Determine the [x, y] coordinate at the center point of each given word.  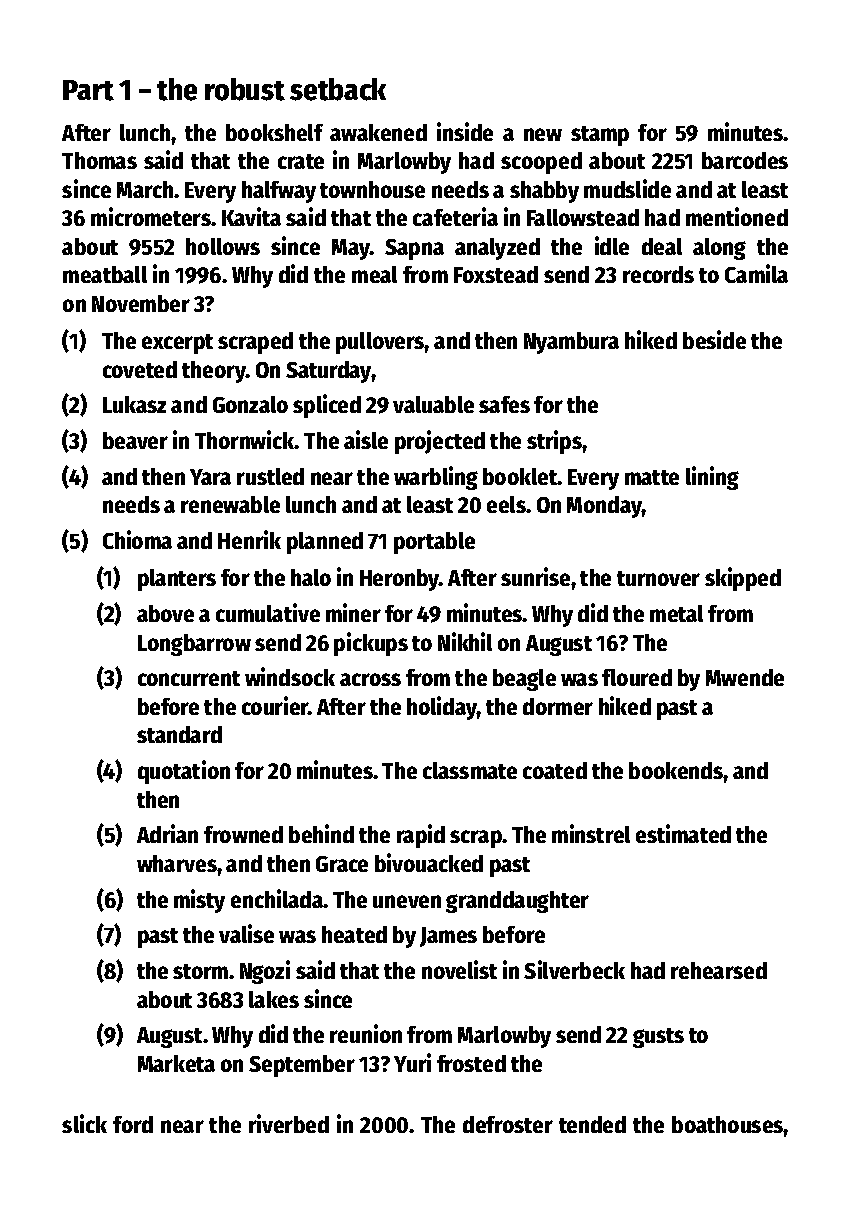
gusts [658, 1038]
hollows [223, 246]
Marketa [176, 1063]
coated [555, 770]
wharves [177, 863]
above [165, 613]
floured [637, 677]
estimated [683, 833]
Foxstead [496, 274]
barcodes [745, 160]
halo [311, 577]
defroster [508, 1124]
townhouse [372, 189]
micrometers [151, 216]
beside [714, 339]
